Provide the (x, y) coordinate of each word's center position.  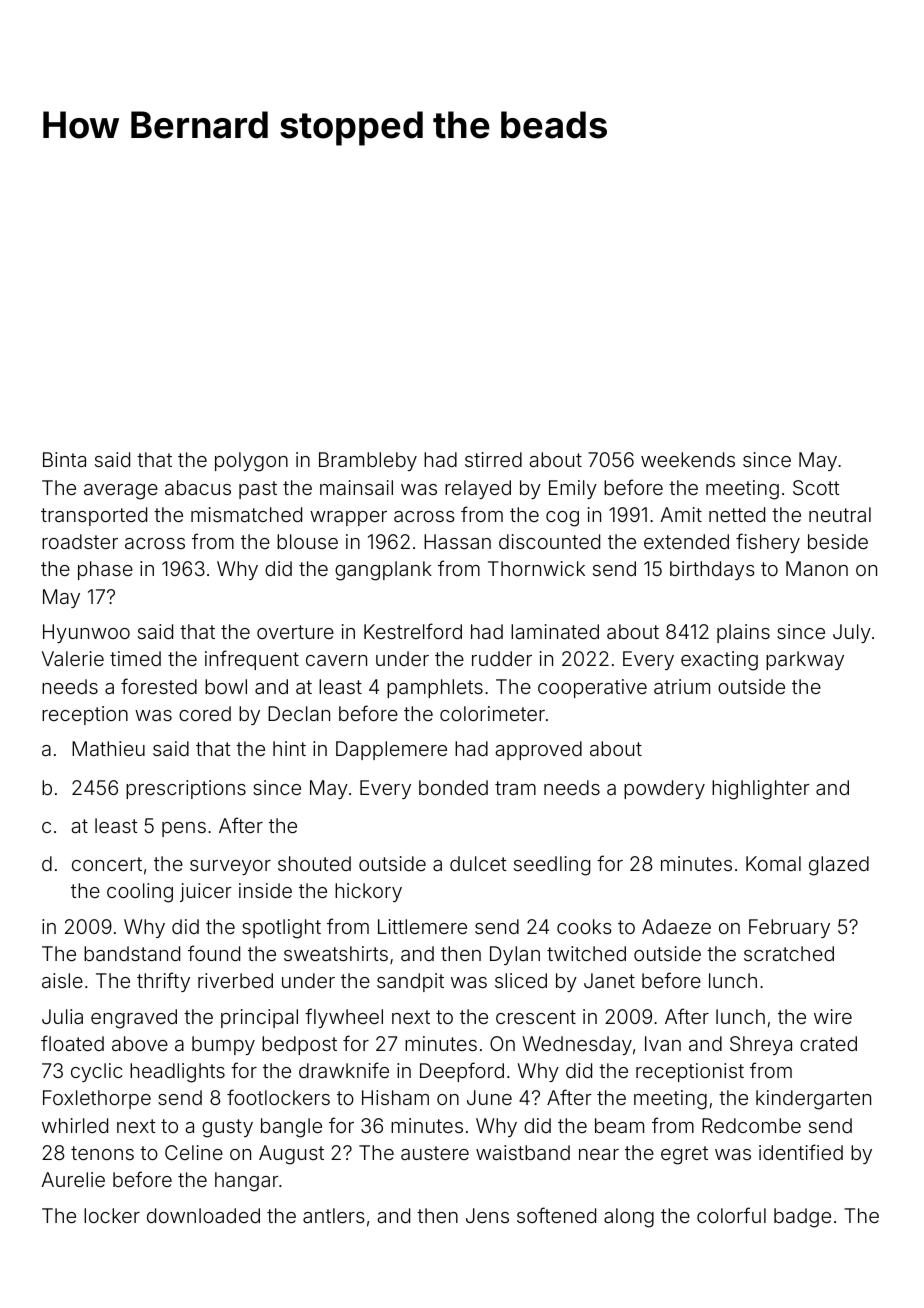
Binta (64, 459)
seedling (552, 866)
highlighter (761, 790)
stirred (493, 459)
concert (107, 864)
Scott (816, 487)
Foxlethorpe (97, 1099)
